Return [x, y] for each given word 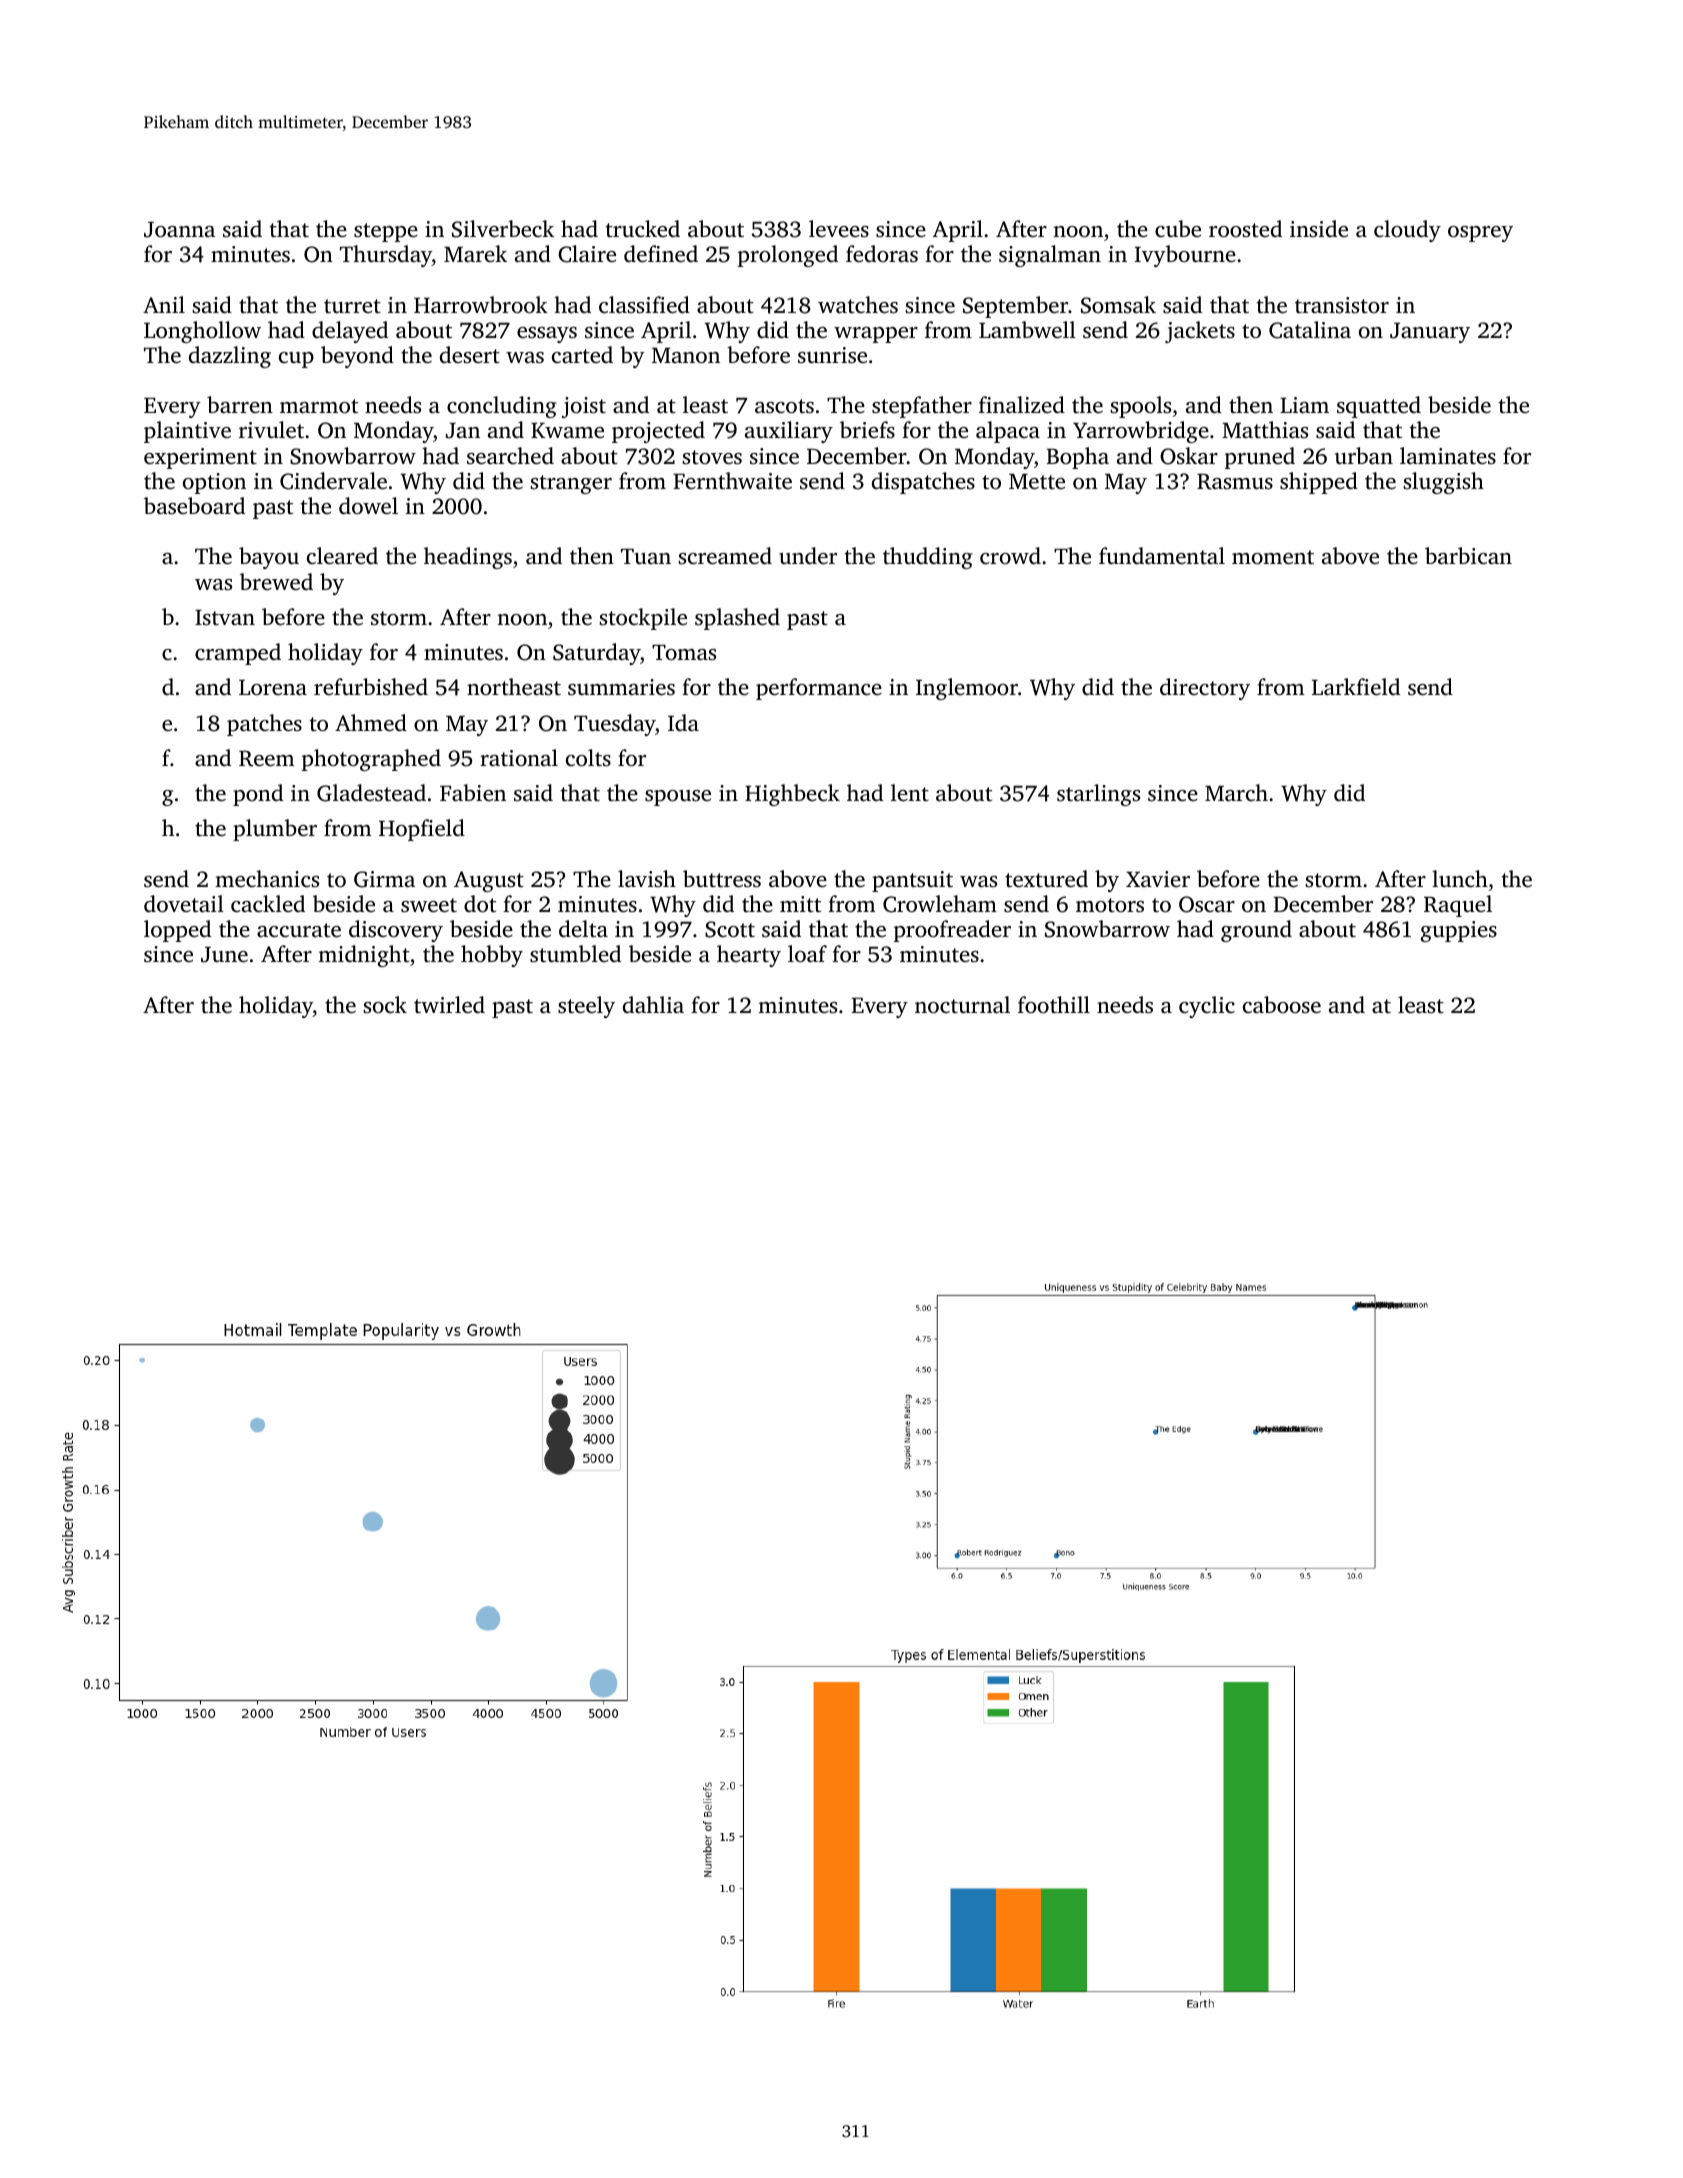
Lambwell [1027, 330]
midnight [364, 956]
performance [819, 689]
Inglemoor [967, 689]
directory [1205, 689]
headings [468, 558]
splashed [737, 619]
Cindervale [333, 481]
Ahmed [371, 723]
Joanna [179, 230]
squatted [1379, 407]
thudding [928, 558]
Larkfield [1356, 687]
